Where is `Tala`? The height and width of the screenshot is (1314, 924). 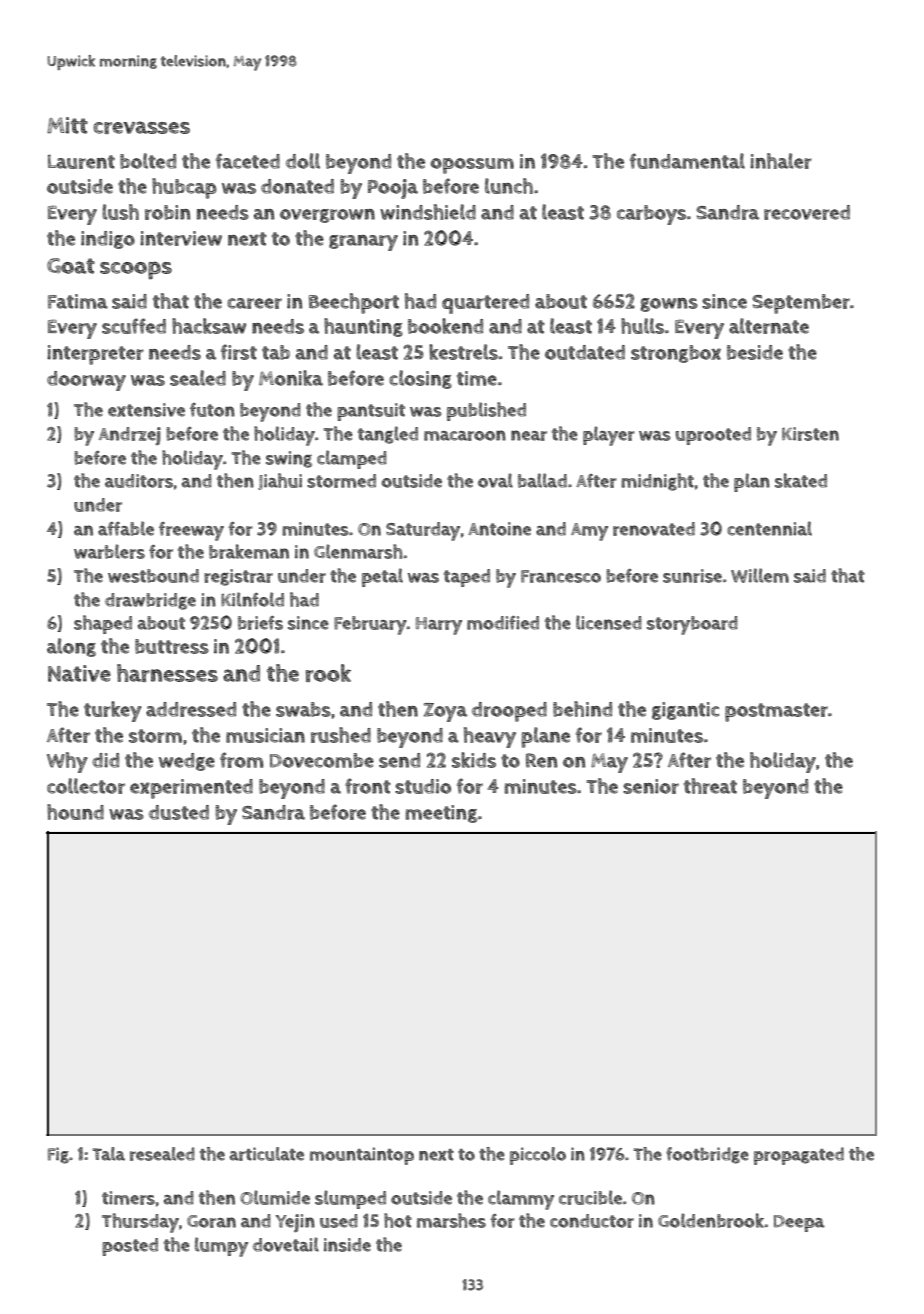 Tala is located at coordinates (108, 1154).
